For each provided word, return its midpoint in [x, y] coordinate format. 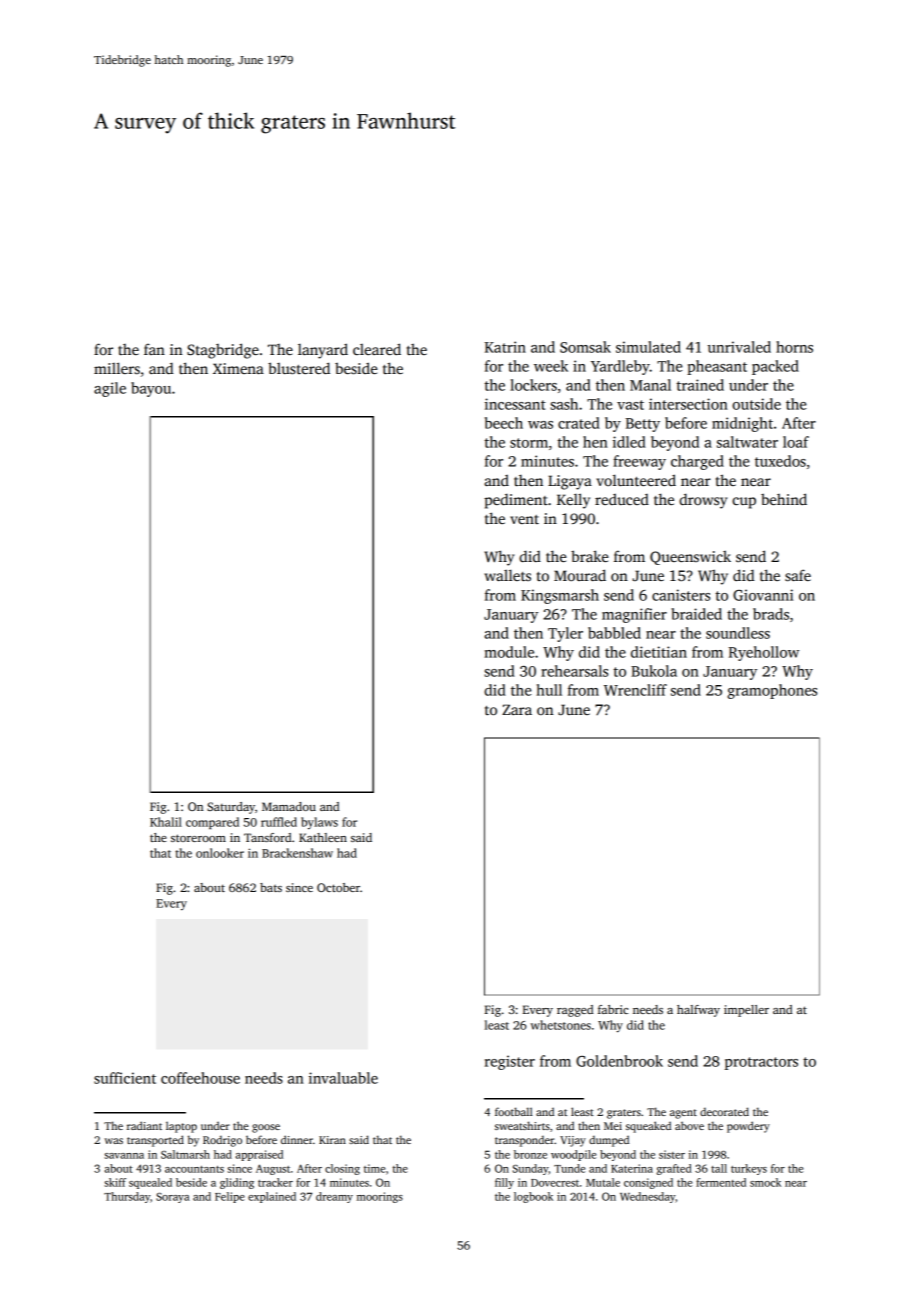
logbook [533, 1197]
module [509, 652]
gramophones [772, 691]
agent [683, 1114]
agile [110, 389]
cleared [377, 349]
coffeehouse [200, 1078]
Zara [517, 709]
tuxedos [780, 461]
